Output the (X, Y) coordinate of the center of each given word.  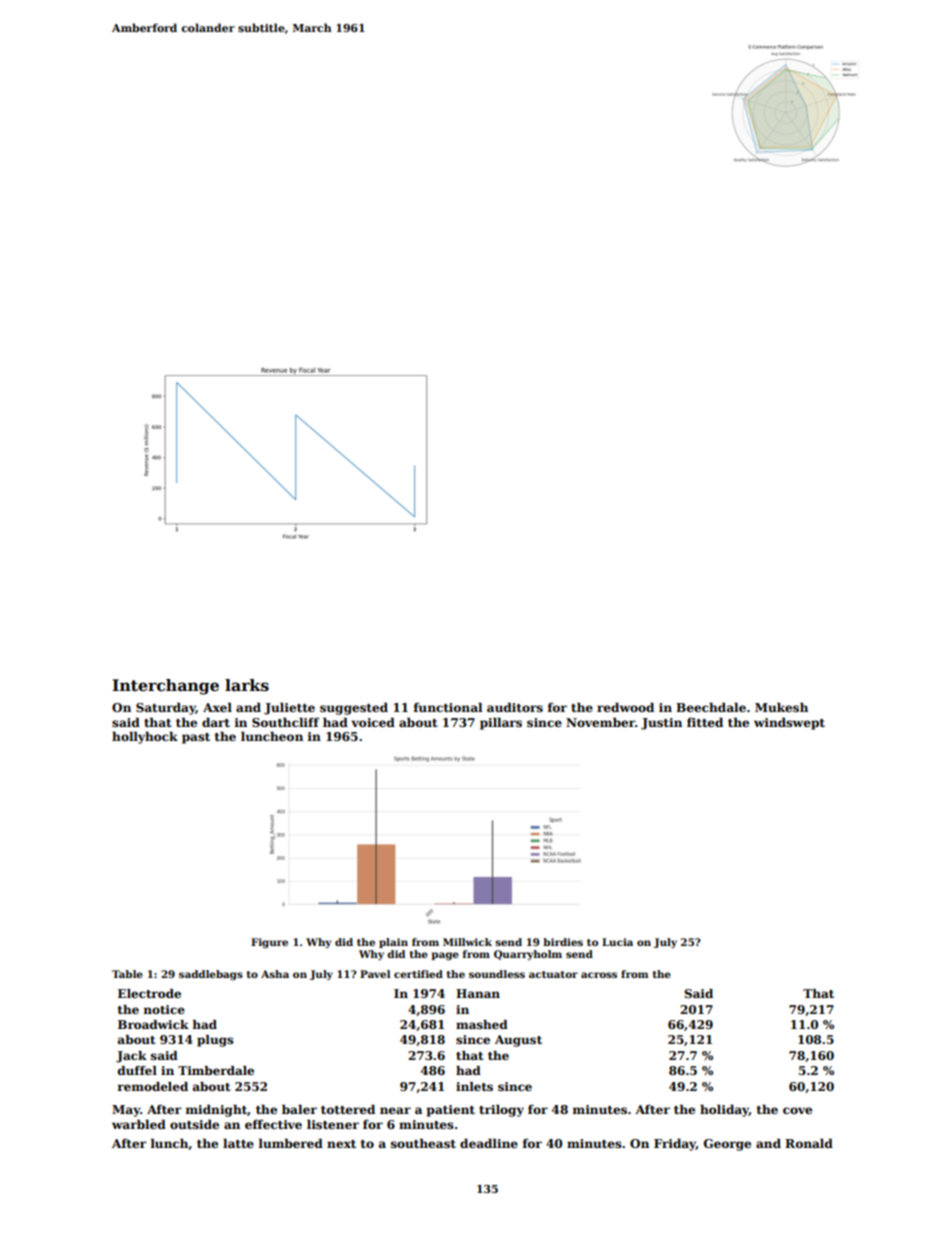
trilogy (501, 1110)
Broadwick (153, 1024)
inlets (474, 1086)
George (727, 1145)
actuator (553, 974)
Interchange (165, 687)
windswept (789, 723)
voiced (373, 722)
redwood (625, 707)
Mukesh (781, 707)
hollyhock (145, 737)
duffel (137, 1070)
